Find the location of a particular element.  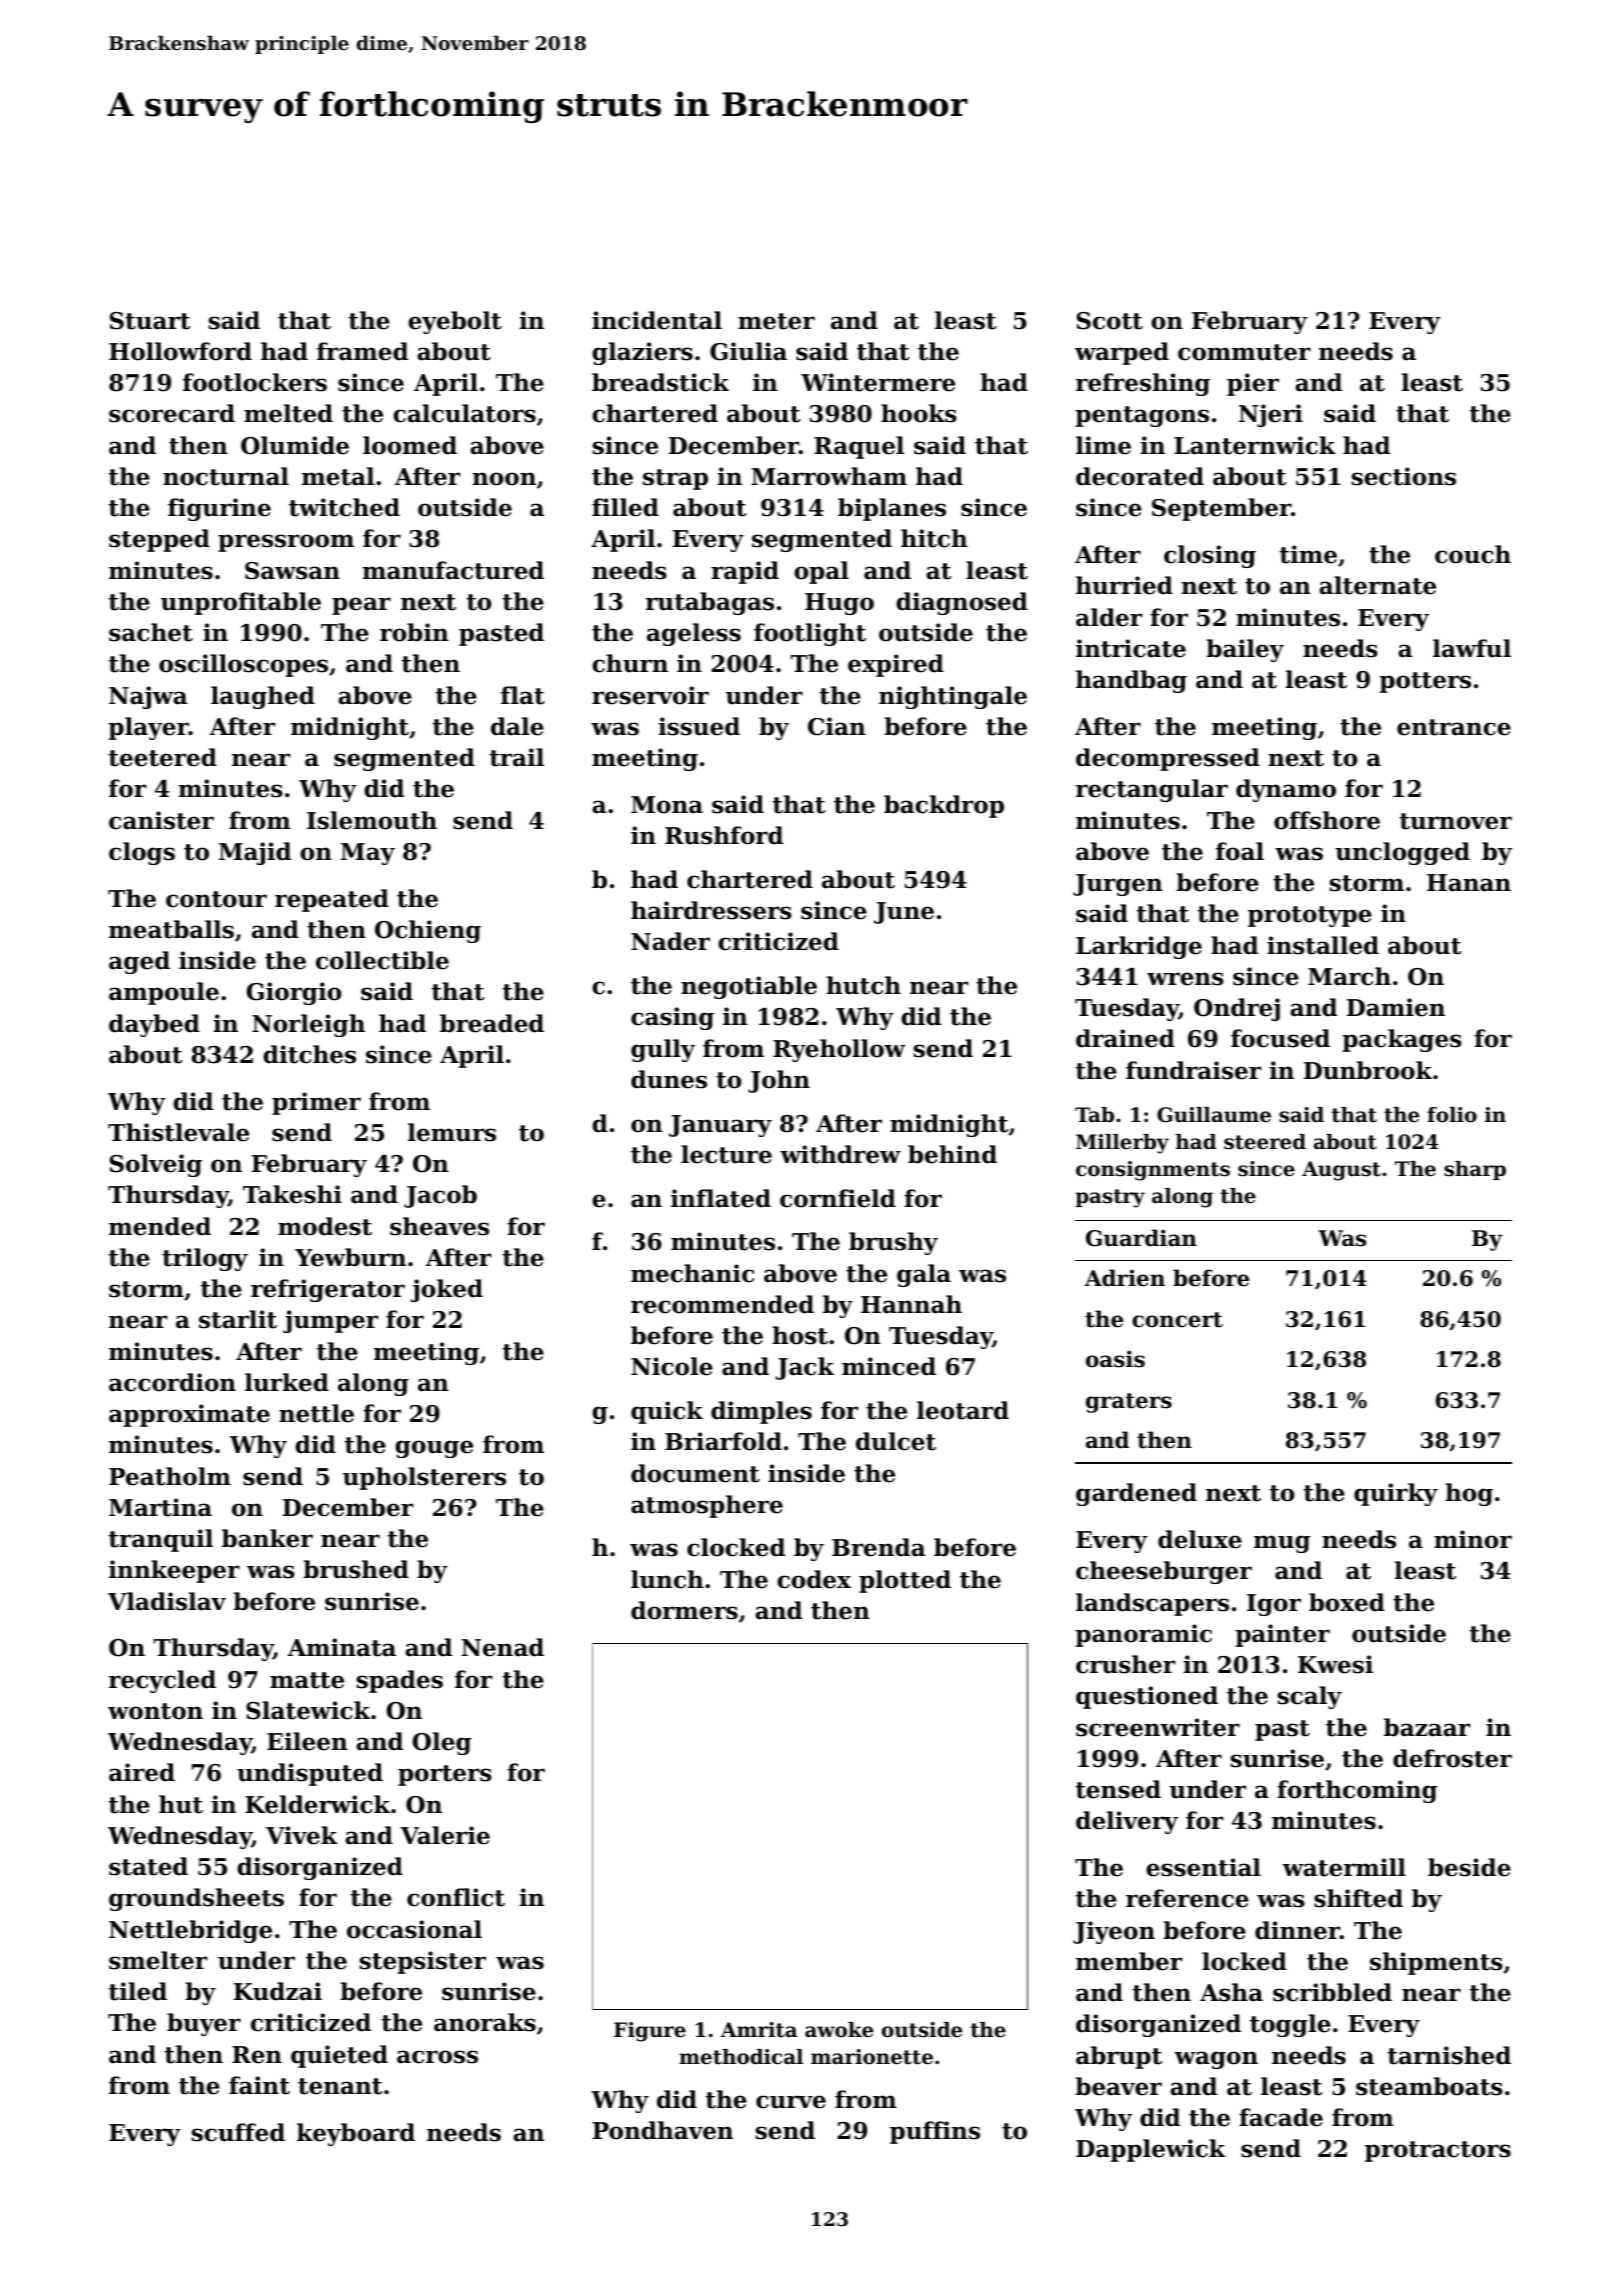

porters is located at coordinates (445, 1775).
